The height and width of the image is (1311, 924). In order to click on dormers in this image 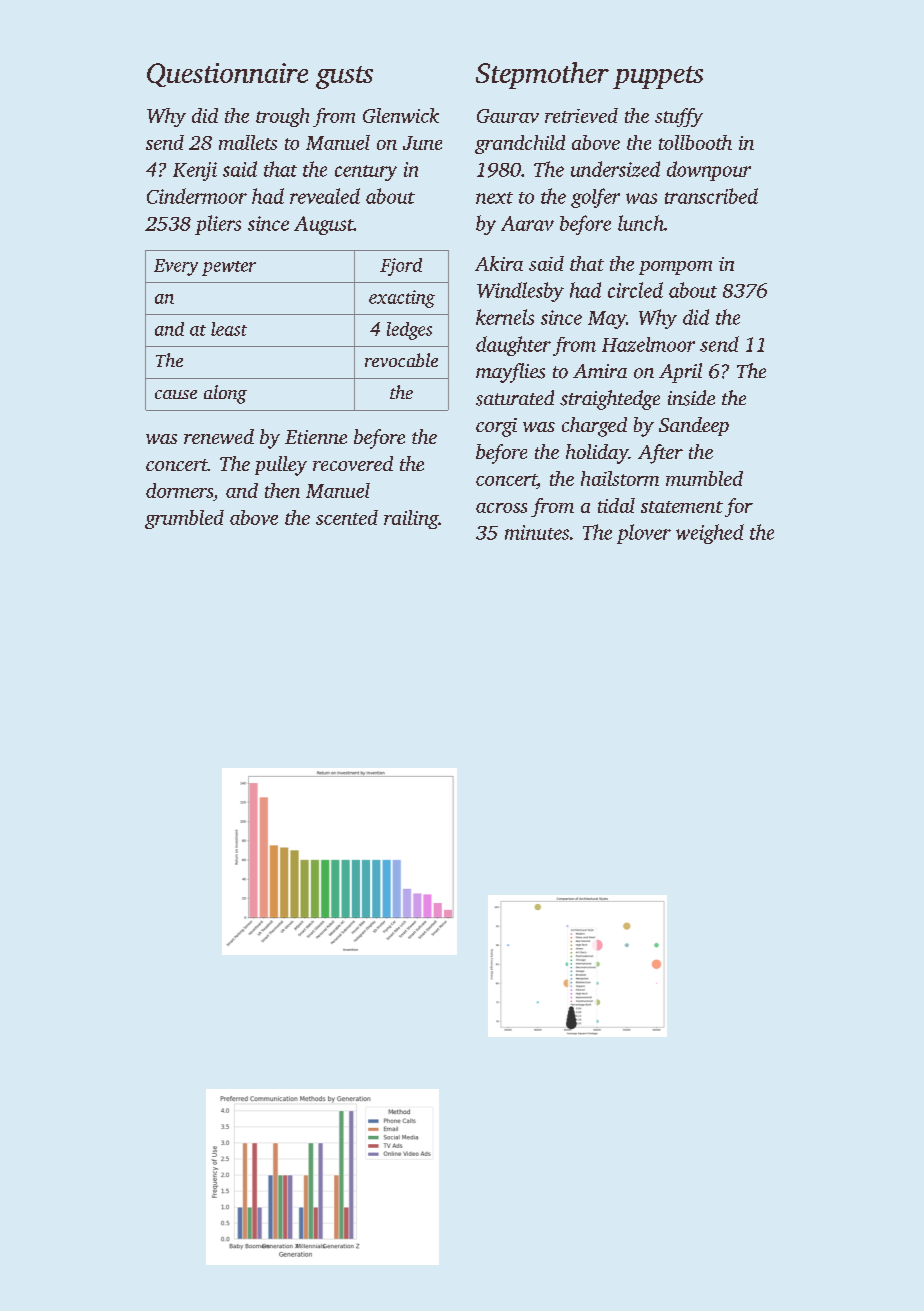, I will do `click(179, 490)`.
